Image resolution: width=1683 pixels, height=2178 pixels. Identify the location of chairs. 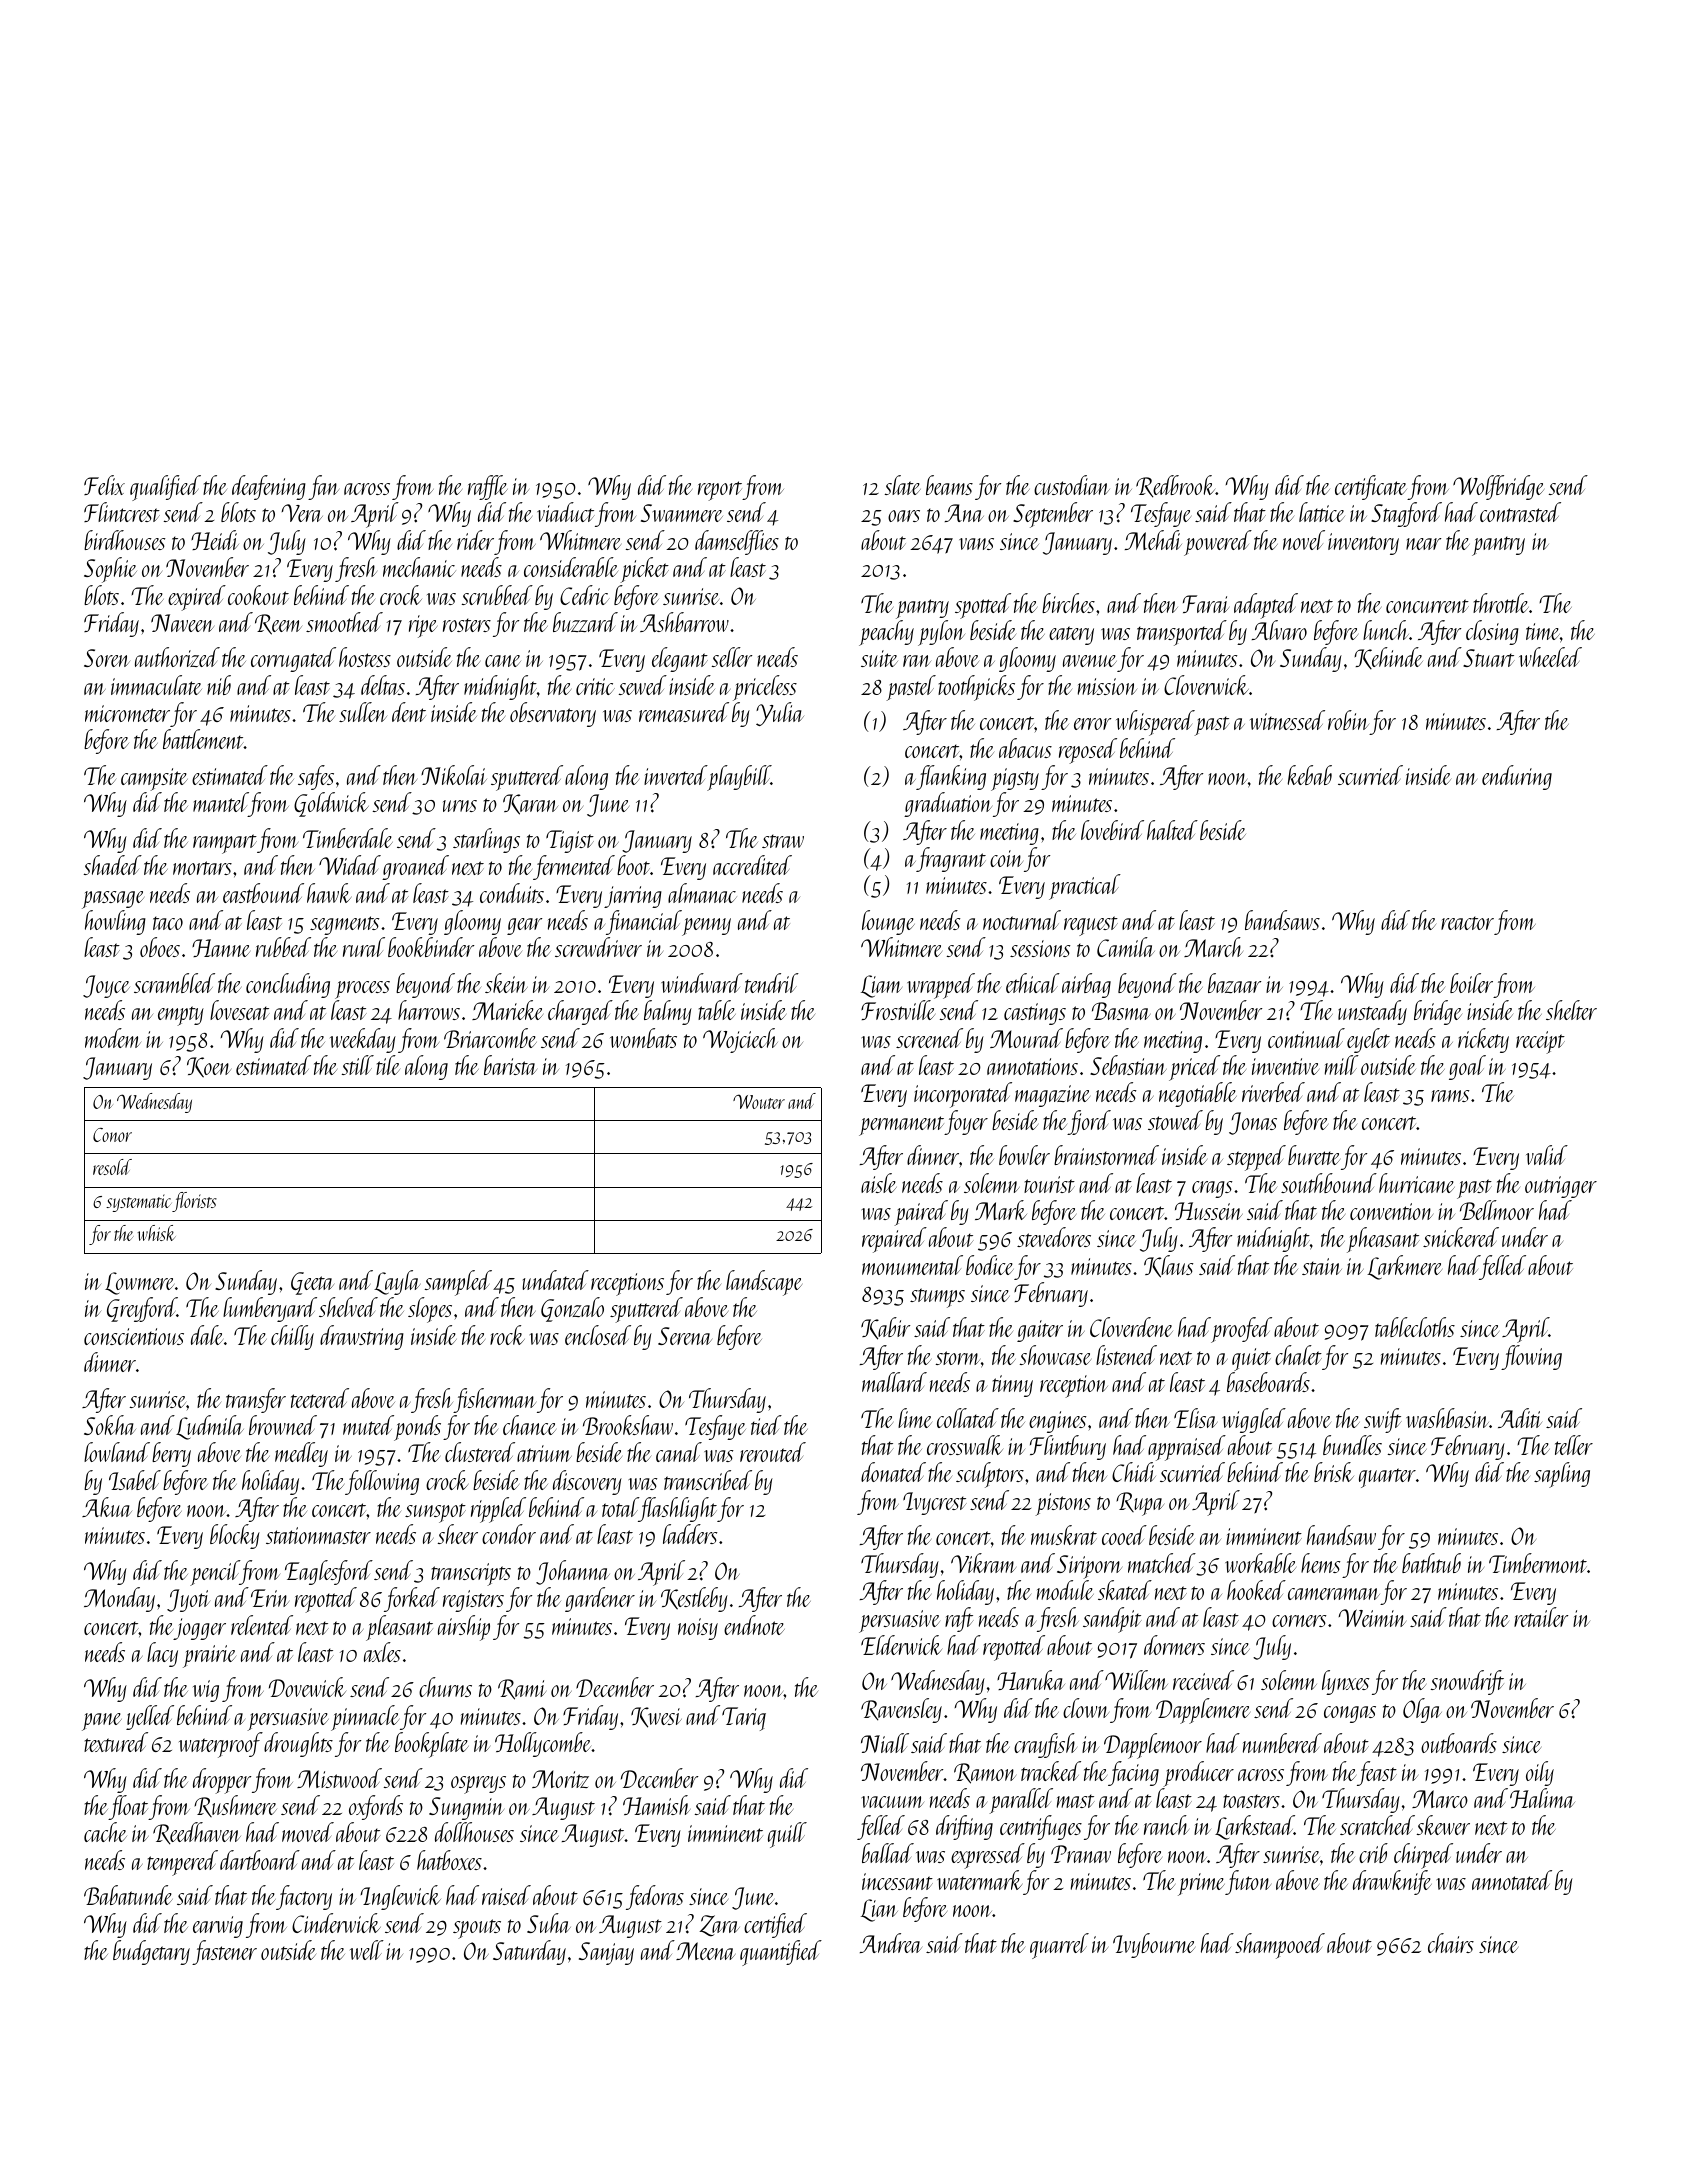
(1451, 1943).
